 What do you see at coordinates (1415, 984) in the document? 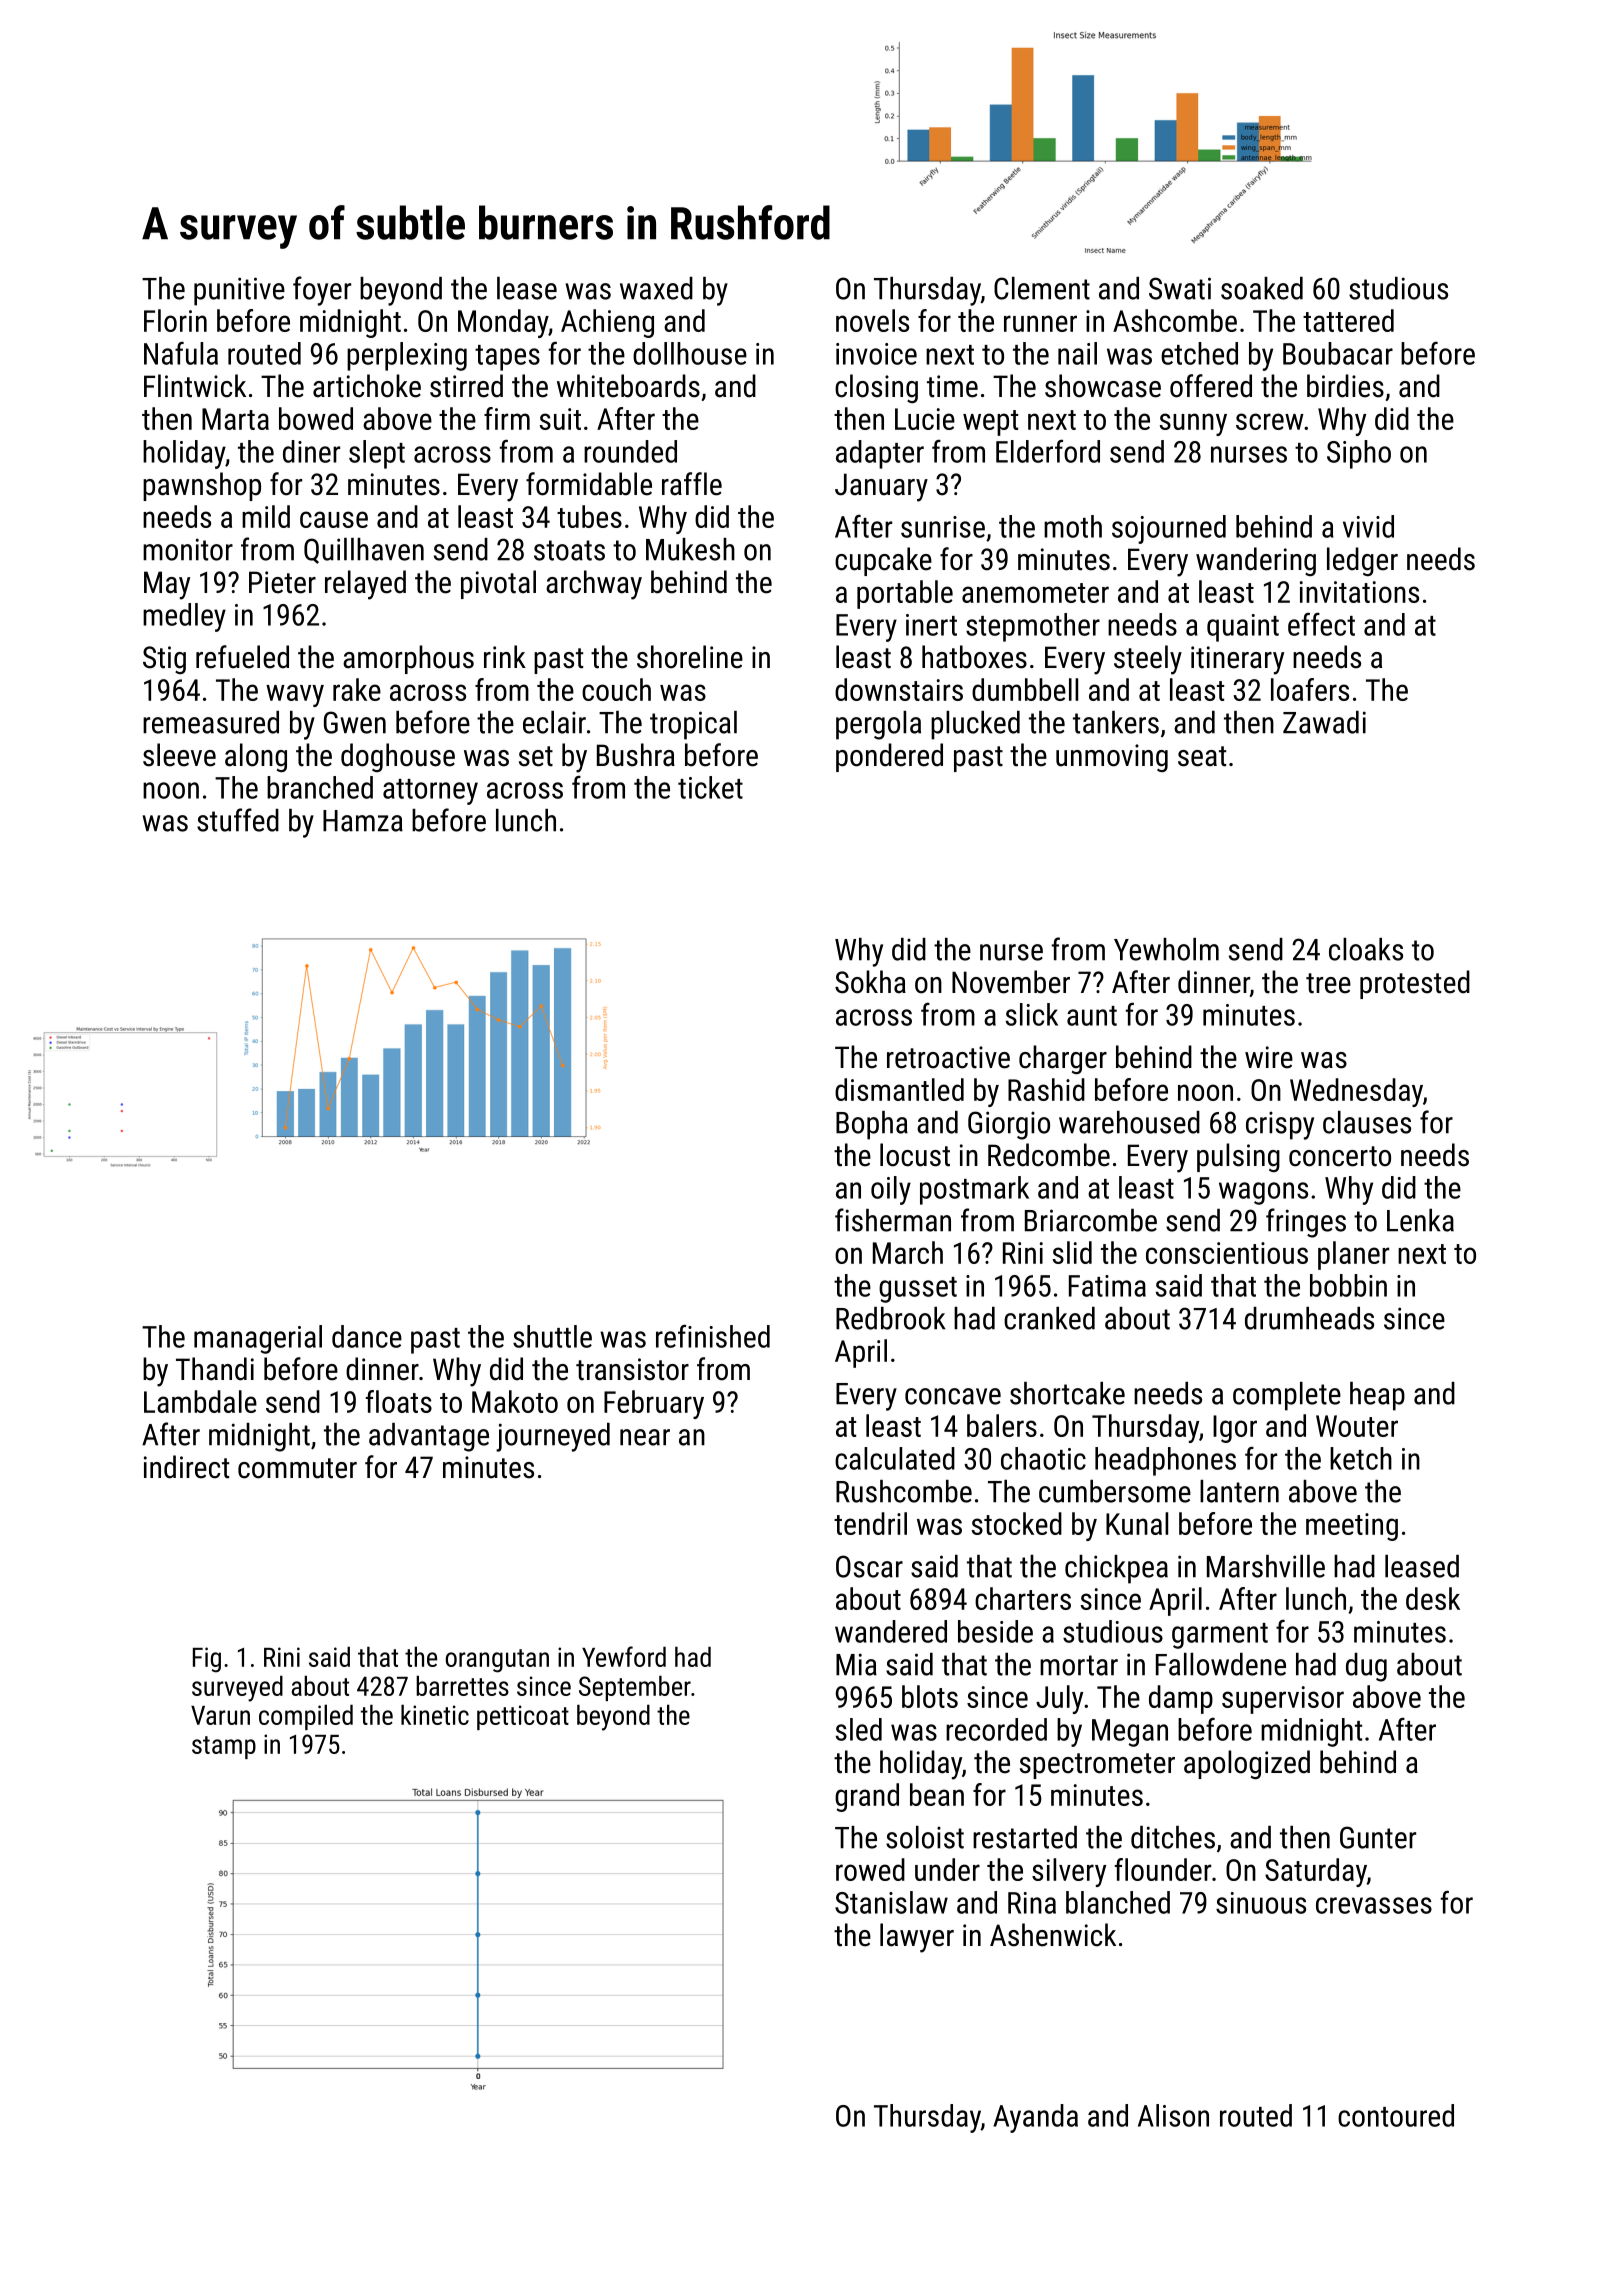
I see `protested` at bounding box center [1415, 984].
